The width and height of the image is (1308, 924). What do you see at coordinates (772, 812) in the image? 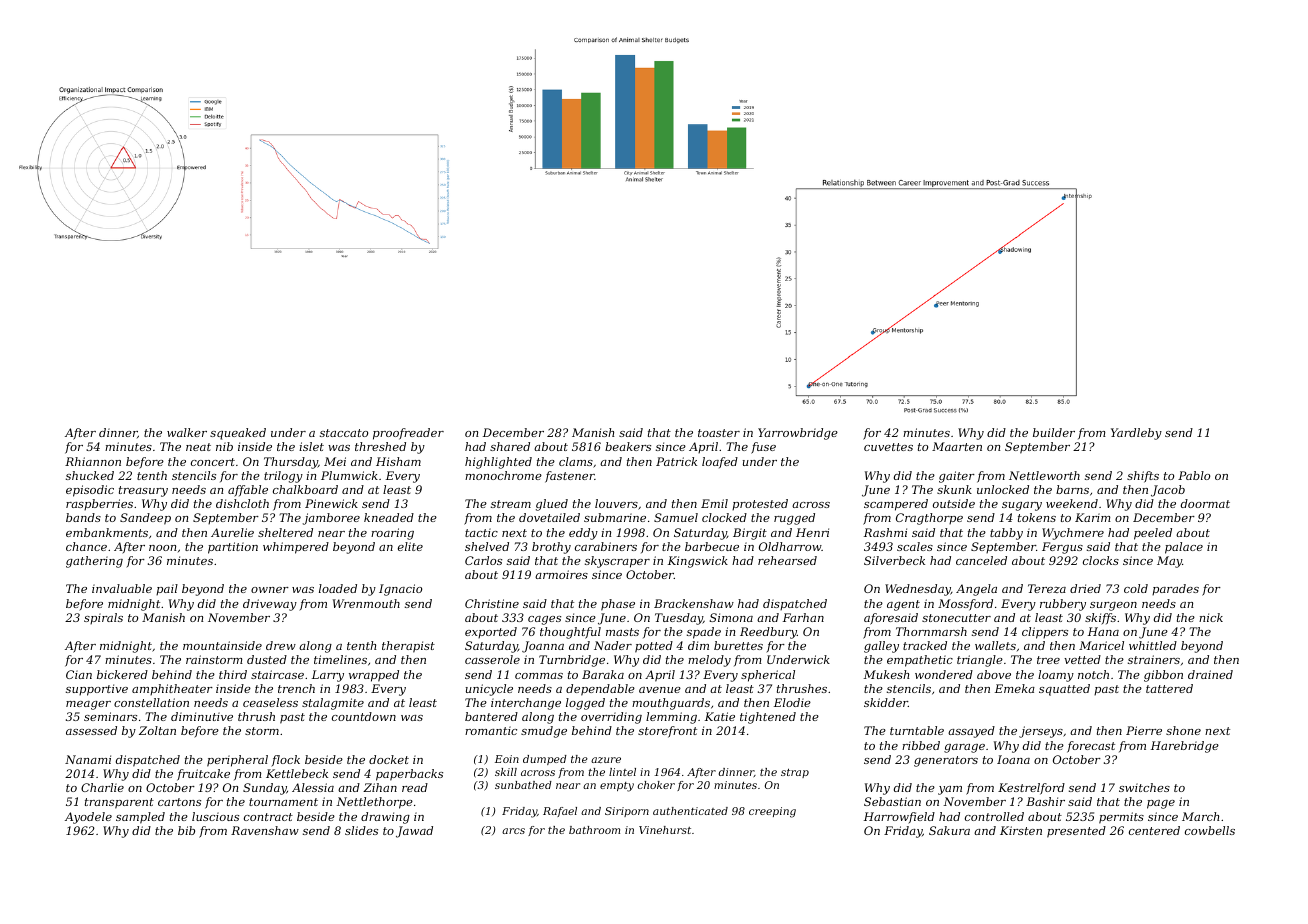
I see `creeping` at bounding box center [772, 812].
